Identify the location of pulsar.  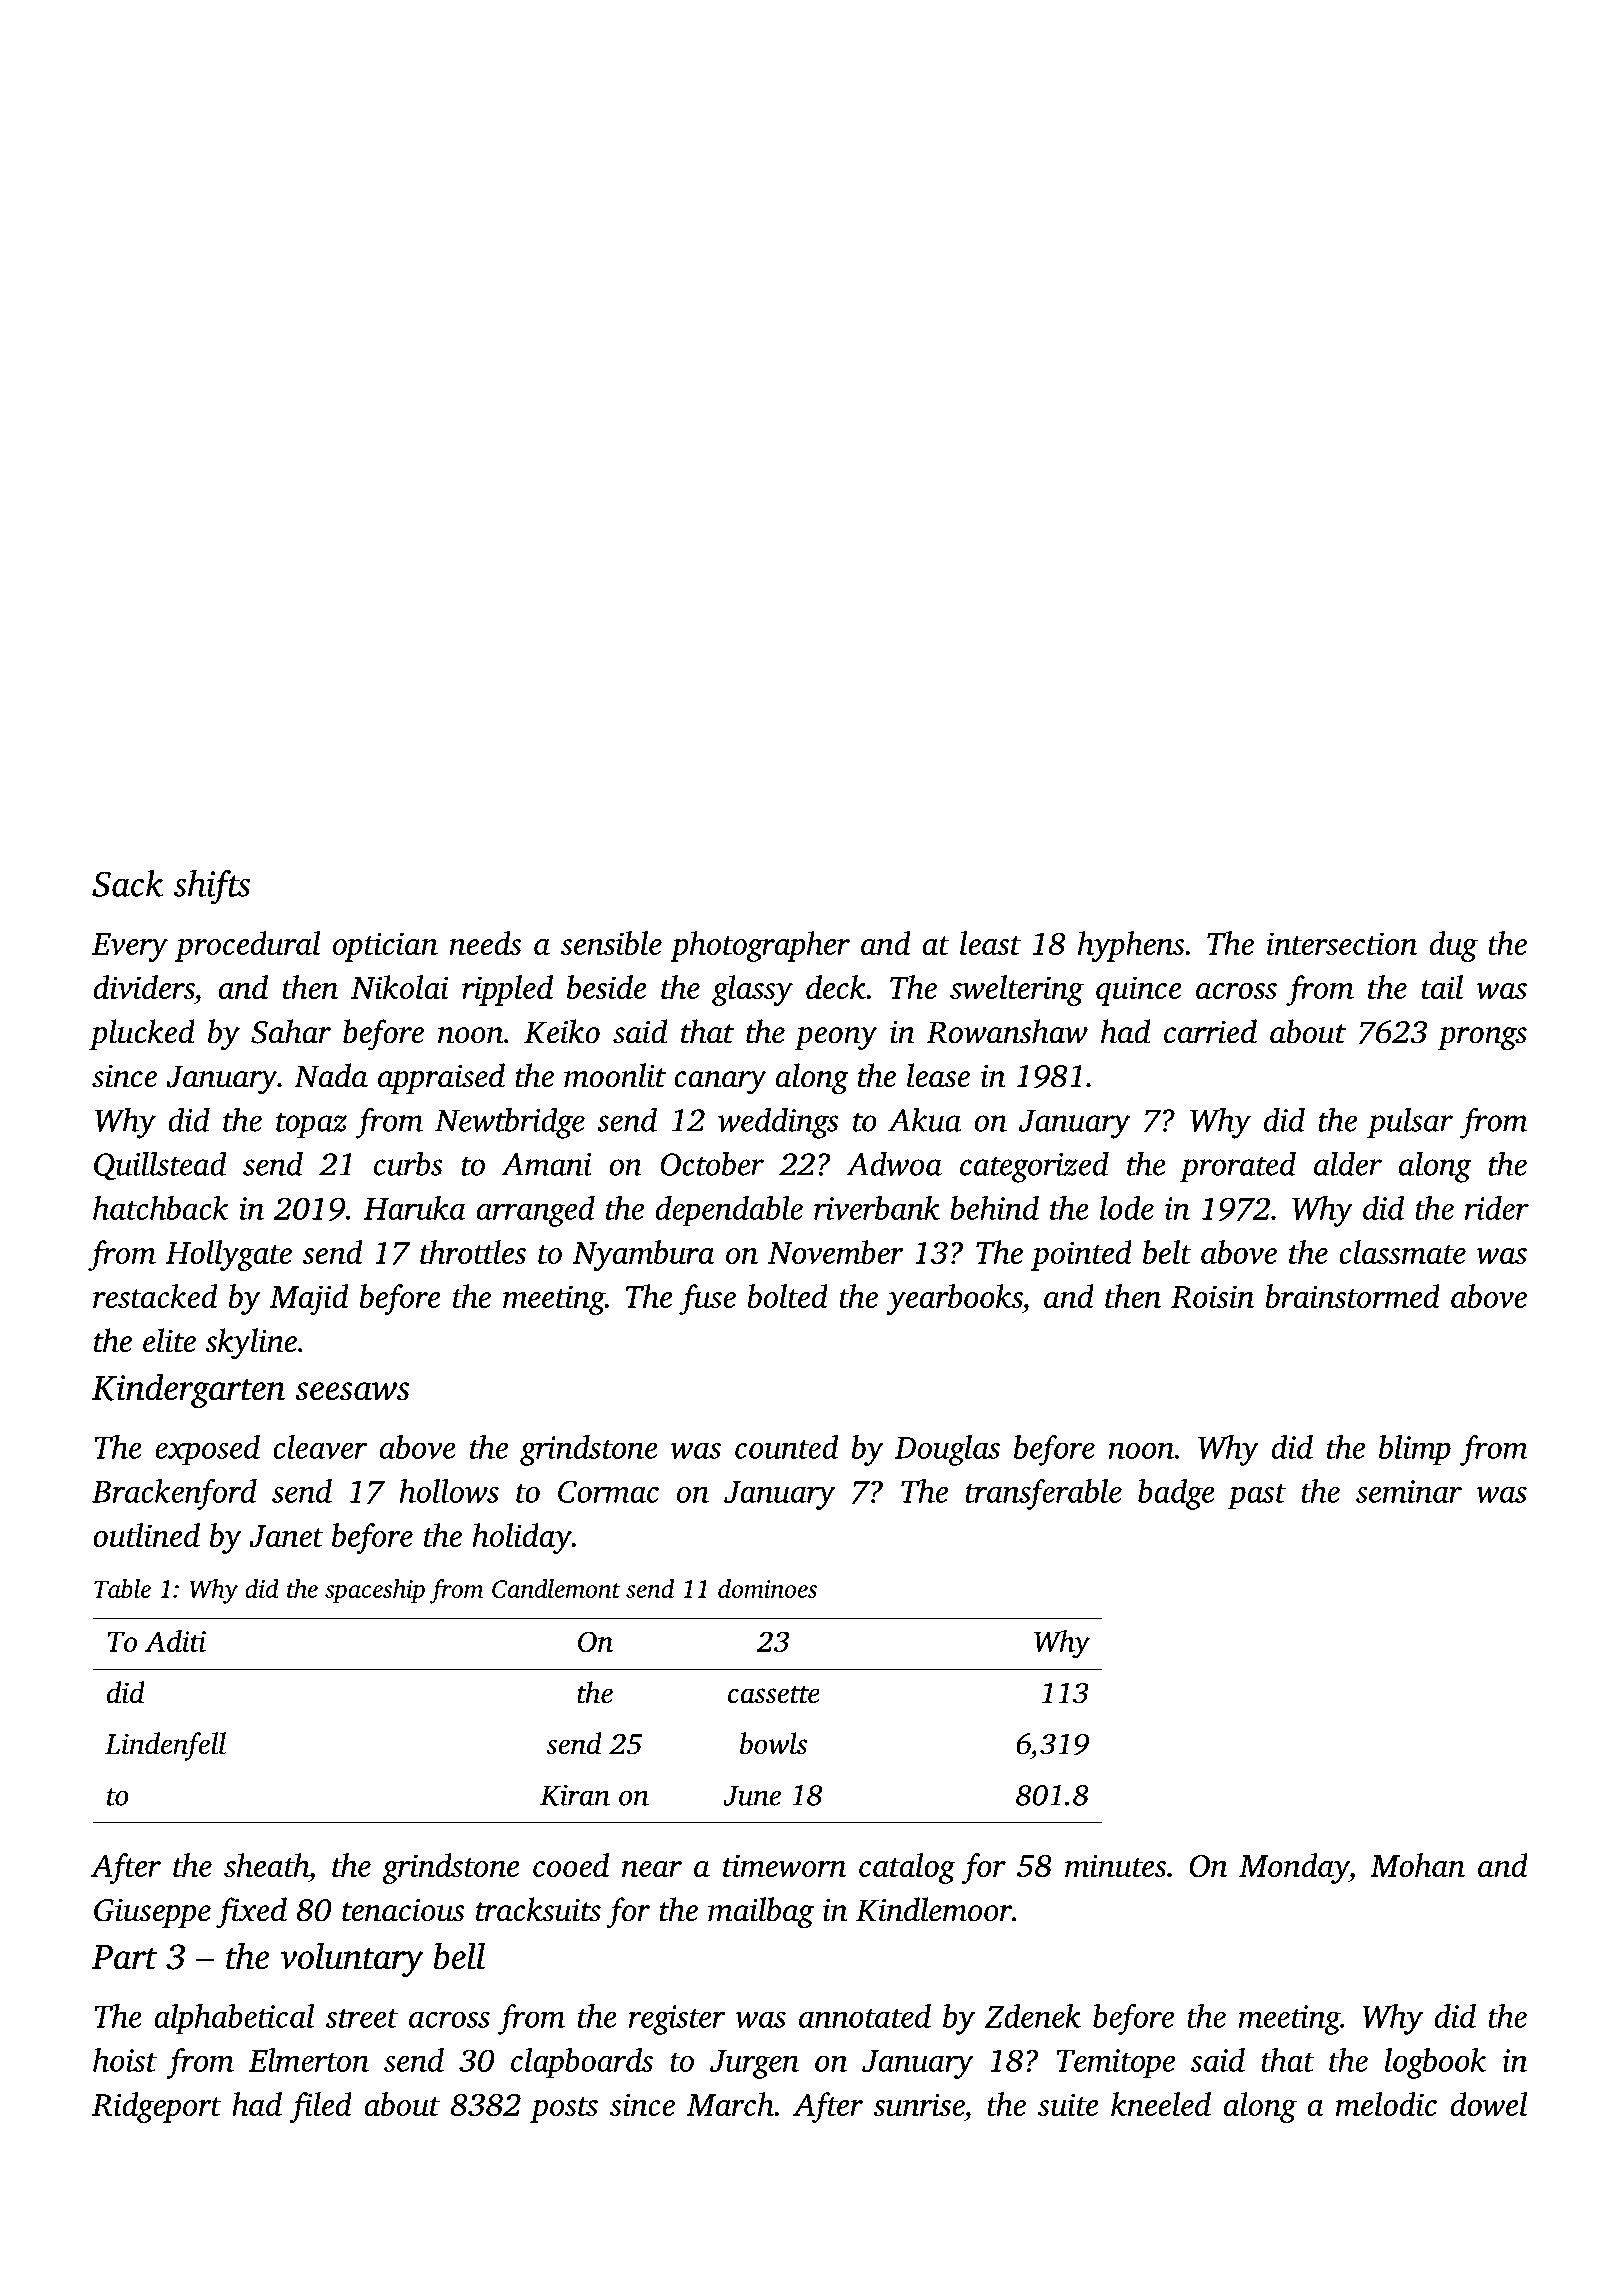
(1410, 1122).
